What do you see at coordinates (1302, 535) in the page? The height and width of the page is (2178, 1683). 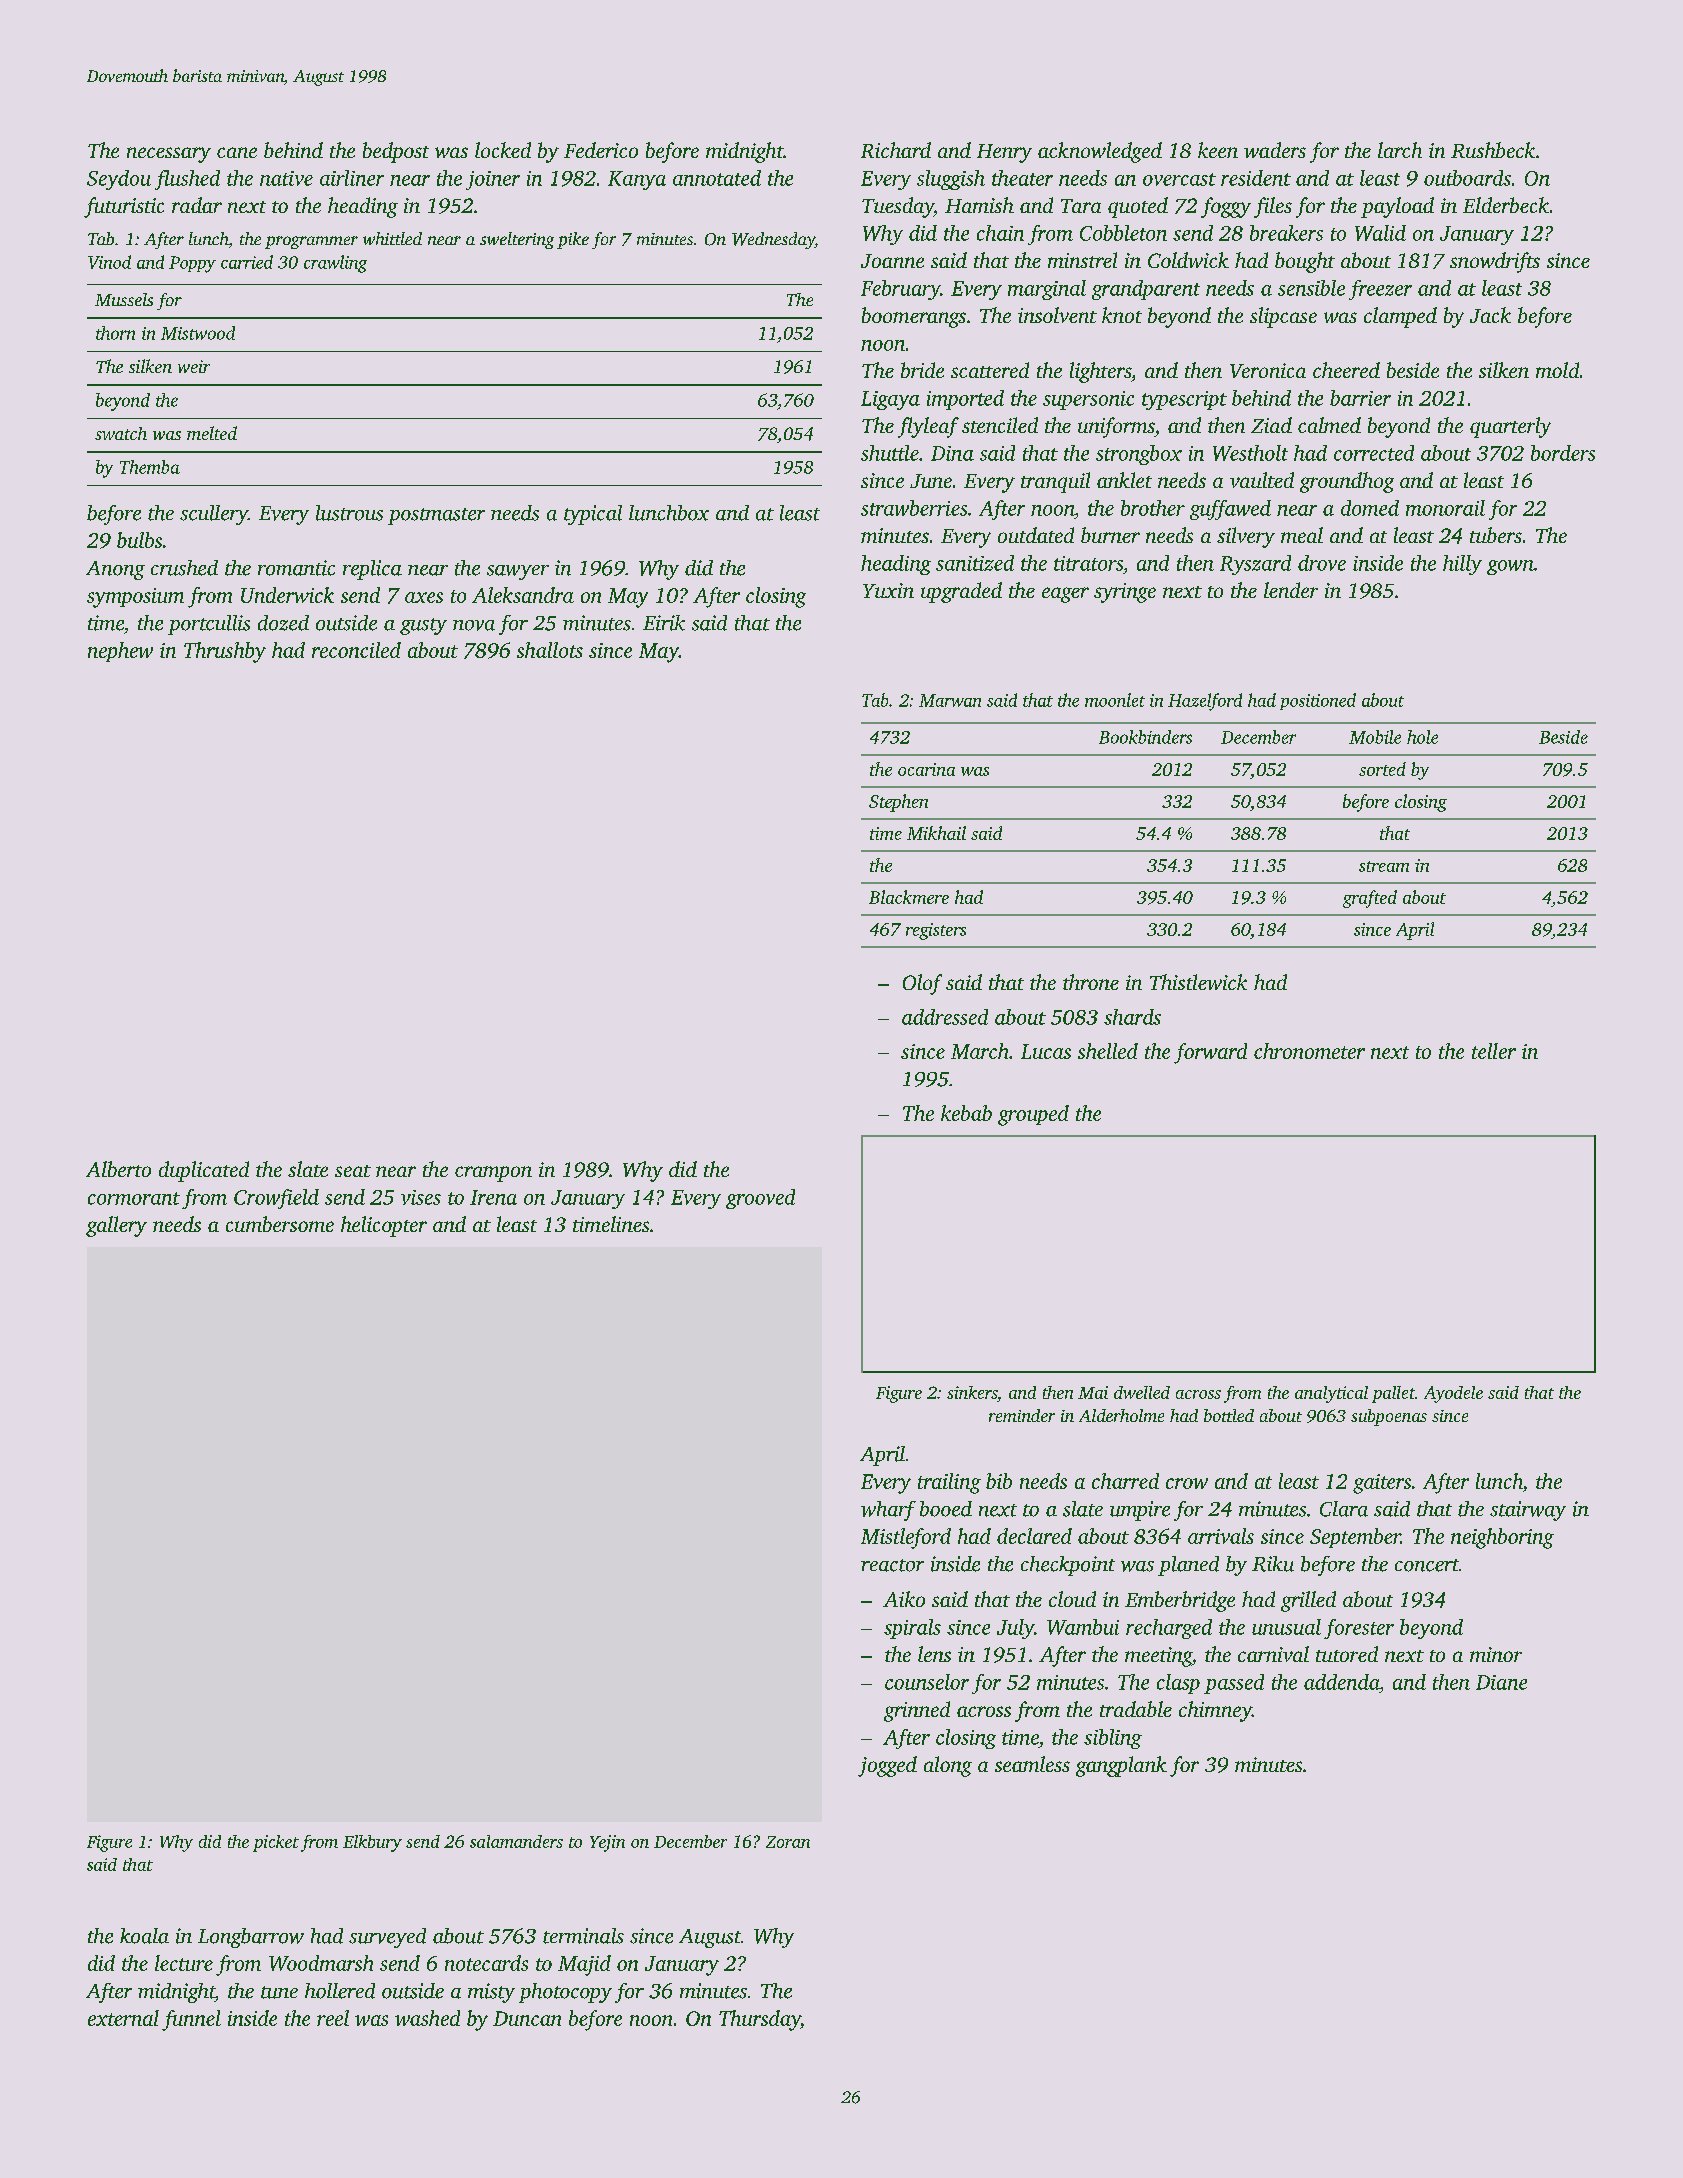 I see `meal` at bounding box center [1302, 535].
